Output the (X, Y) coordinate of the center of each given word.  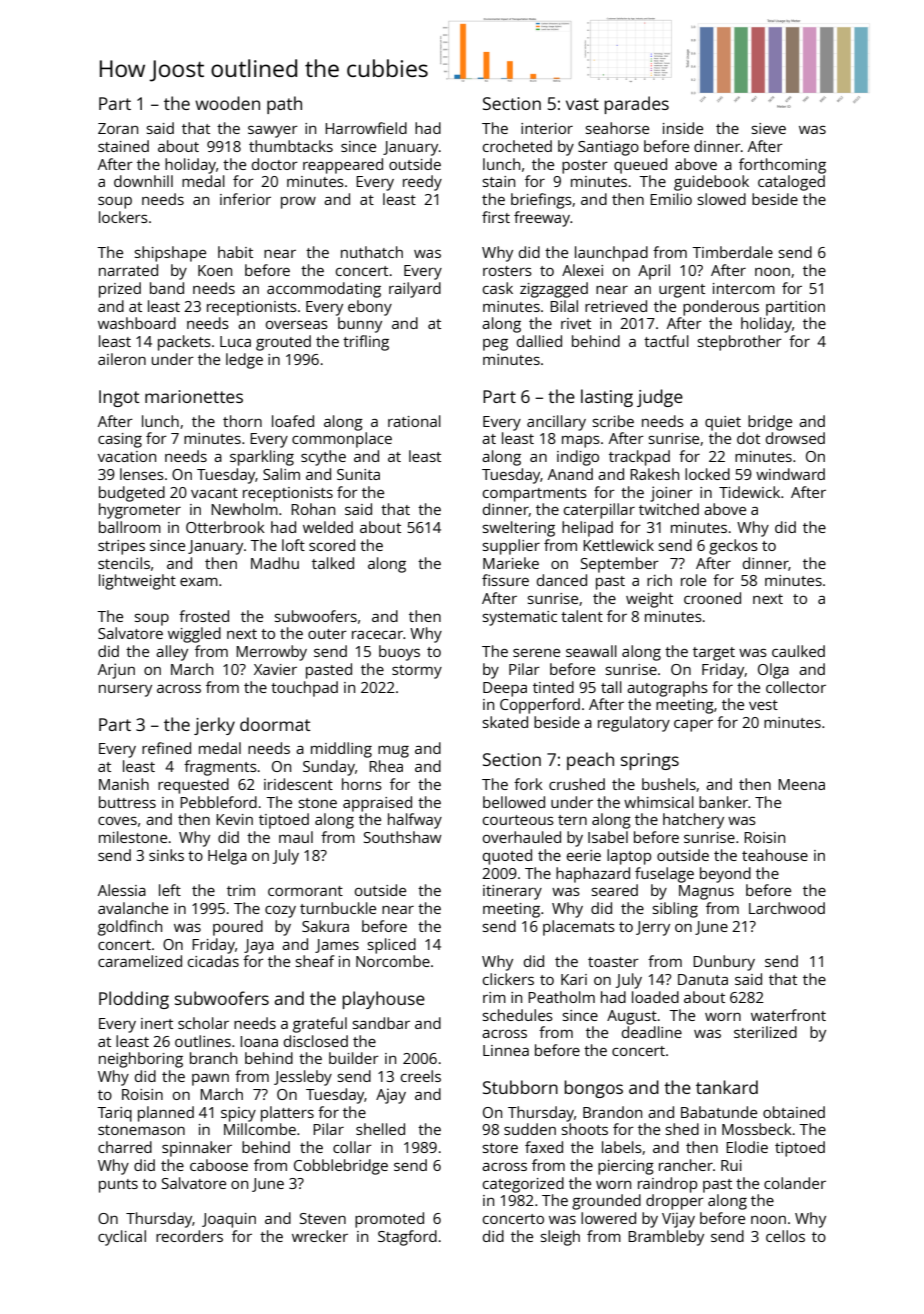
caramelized (140, 961)
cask (498, 288)
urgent (682, 291)
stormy (417, 672)
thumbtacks (291, 146)
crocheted (517, 146)
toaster (613, 962)
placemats (579, 928)
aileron (122, 359)
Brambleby (666, 1238)
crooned (712, 598)
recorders (189, 1236)
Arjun (116, 671)
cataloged (791, 183)
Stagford (407, 1238)
